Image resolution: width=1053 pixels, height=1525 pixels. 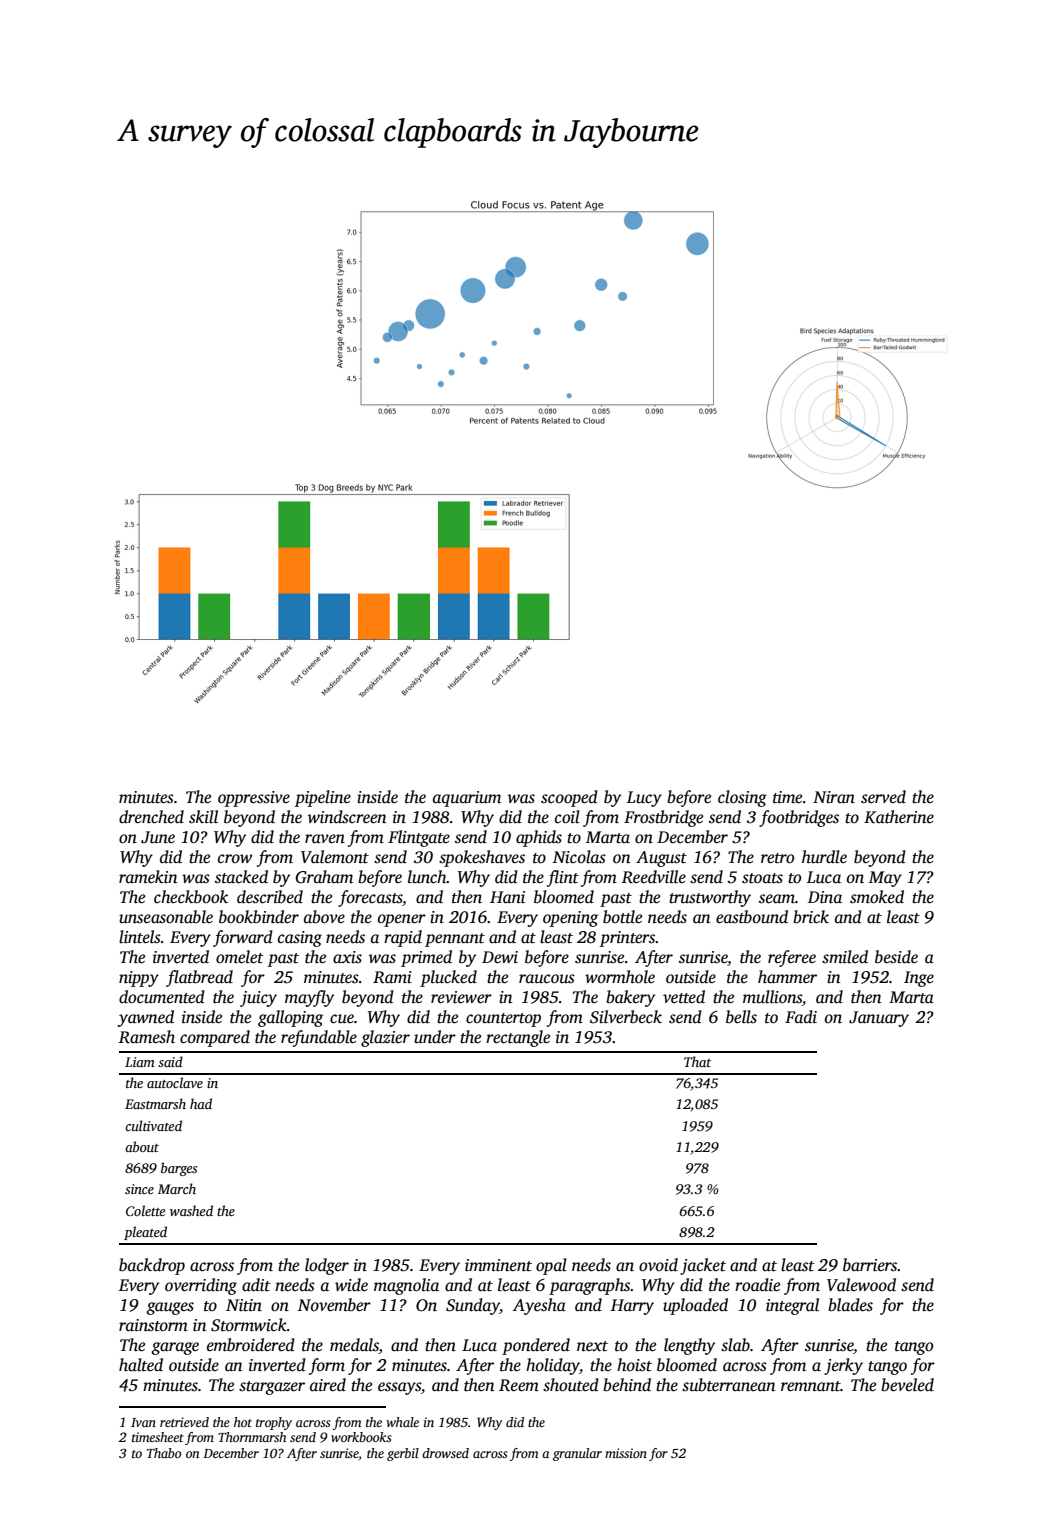 I want to click on imminent, so click(x=498, y=1265).
